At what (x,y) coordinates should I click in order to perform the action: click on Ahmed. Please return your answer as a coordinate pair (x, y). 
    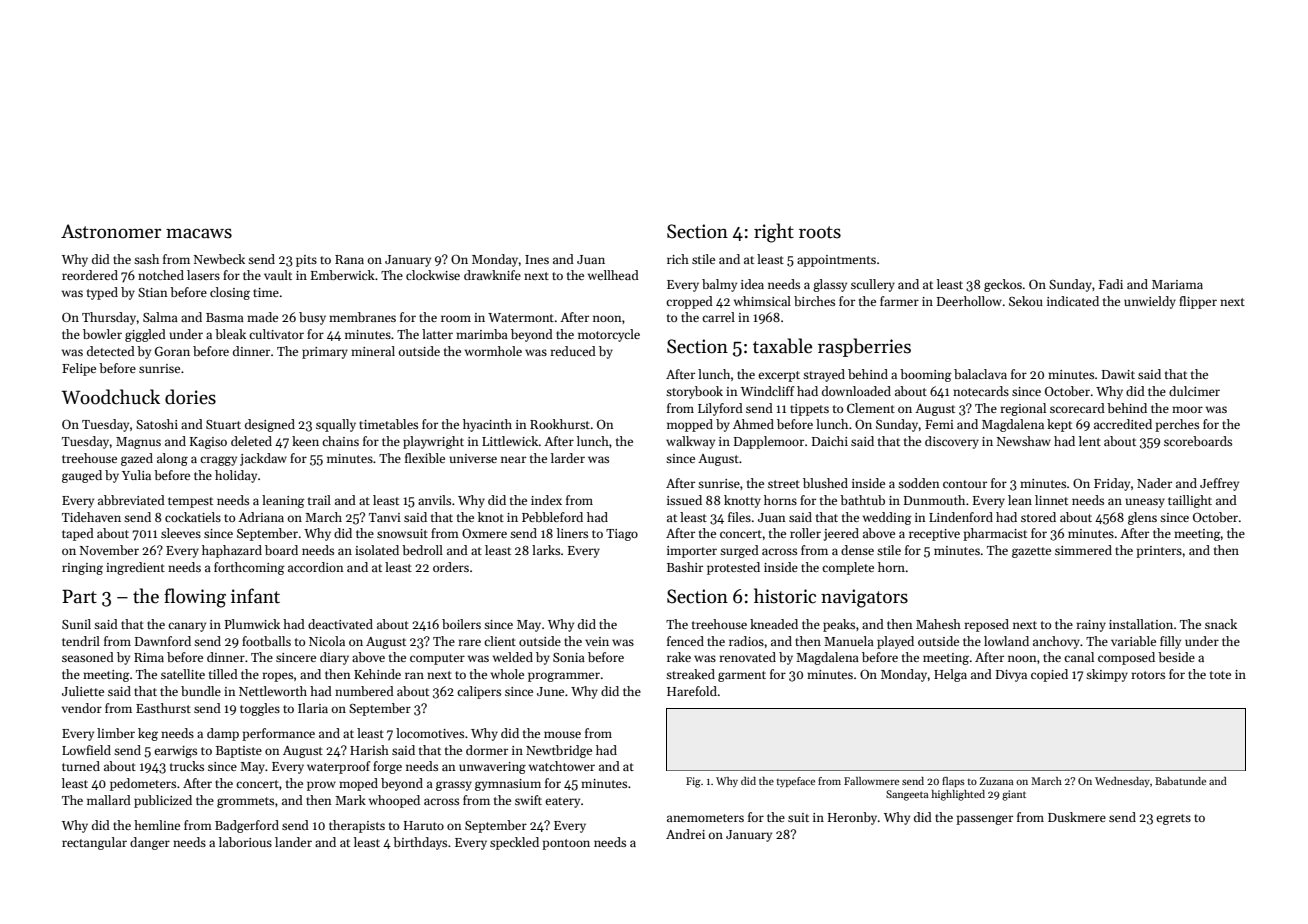
    Looking at the image, I should click on (753, 424).
